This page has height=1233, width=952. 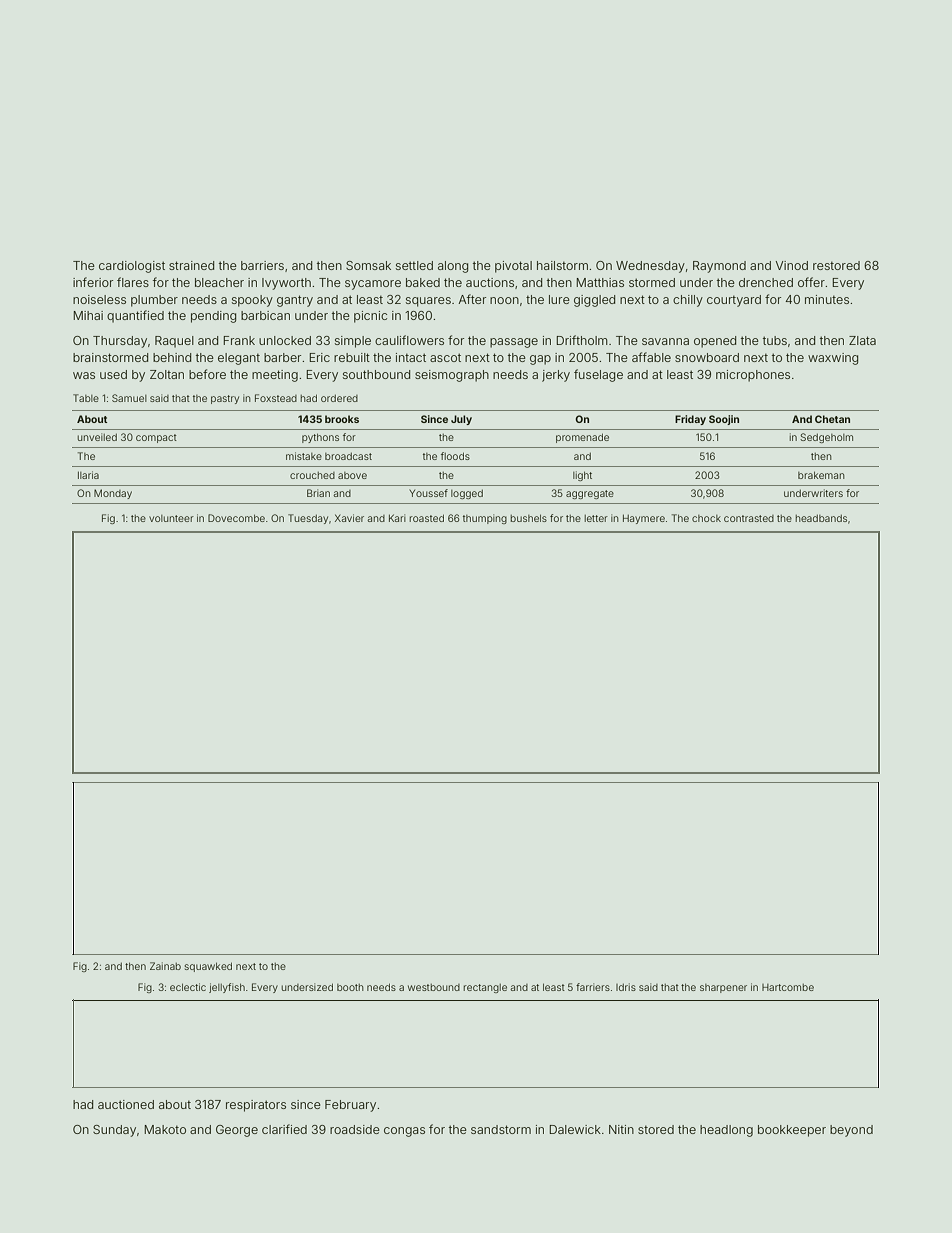 What do you see at coordinates (404, 1132) in the page?
I see `congas` at bounding box center [404, 1132].
